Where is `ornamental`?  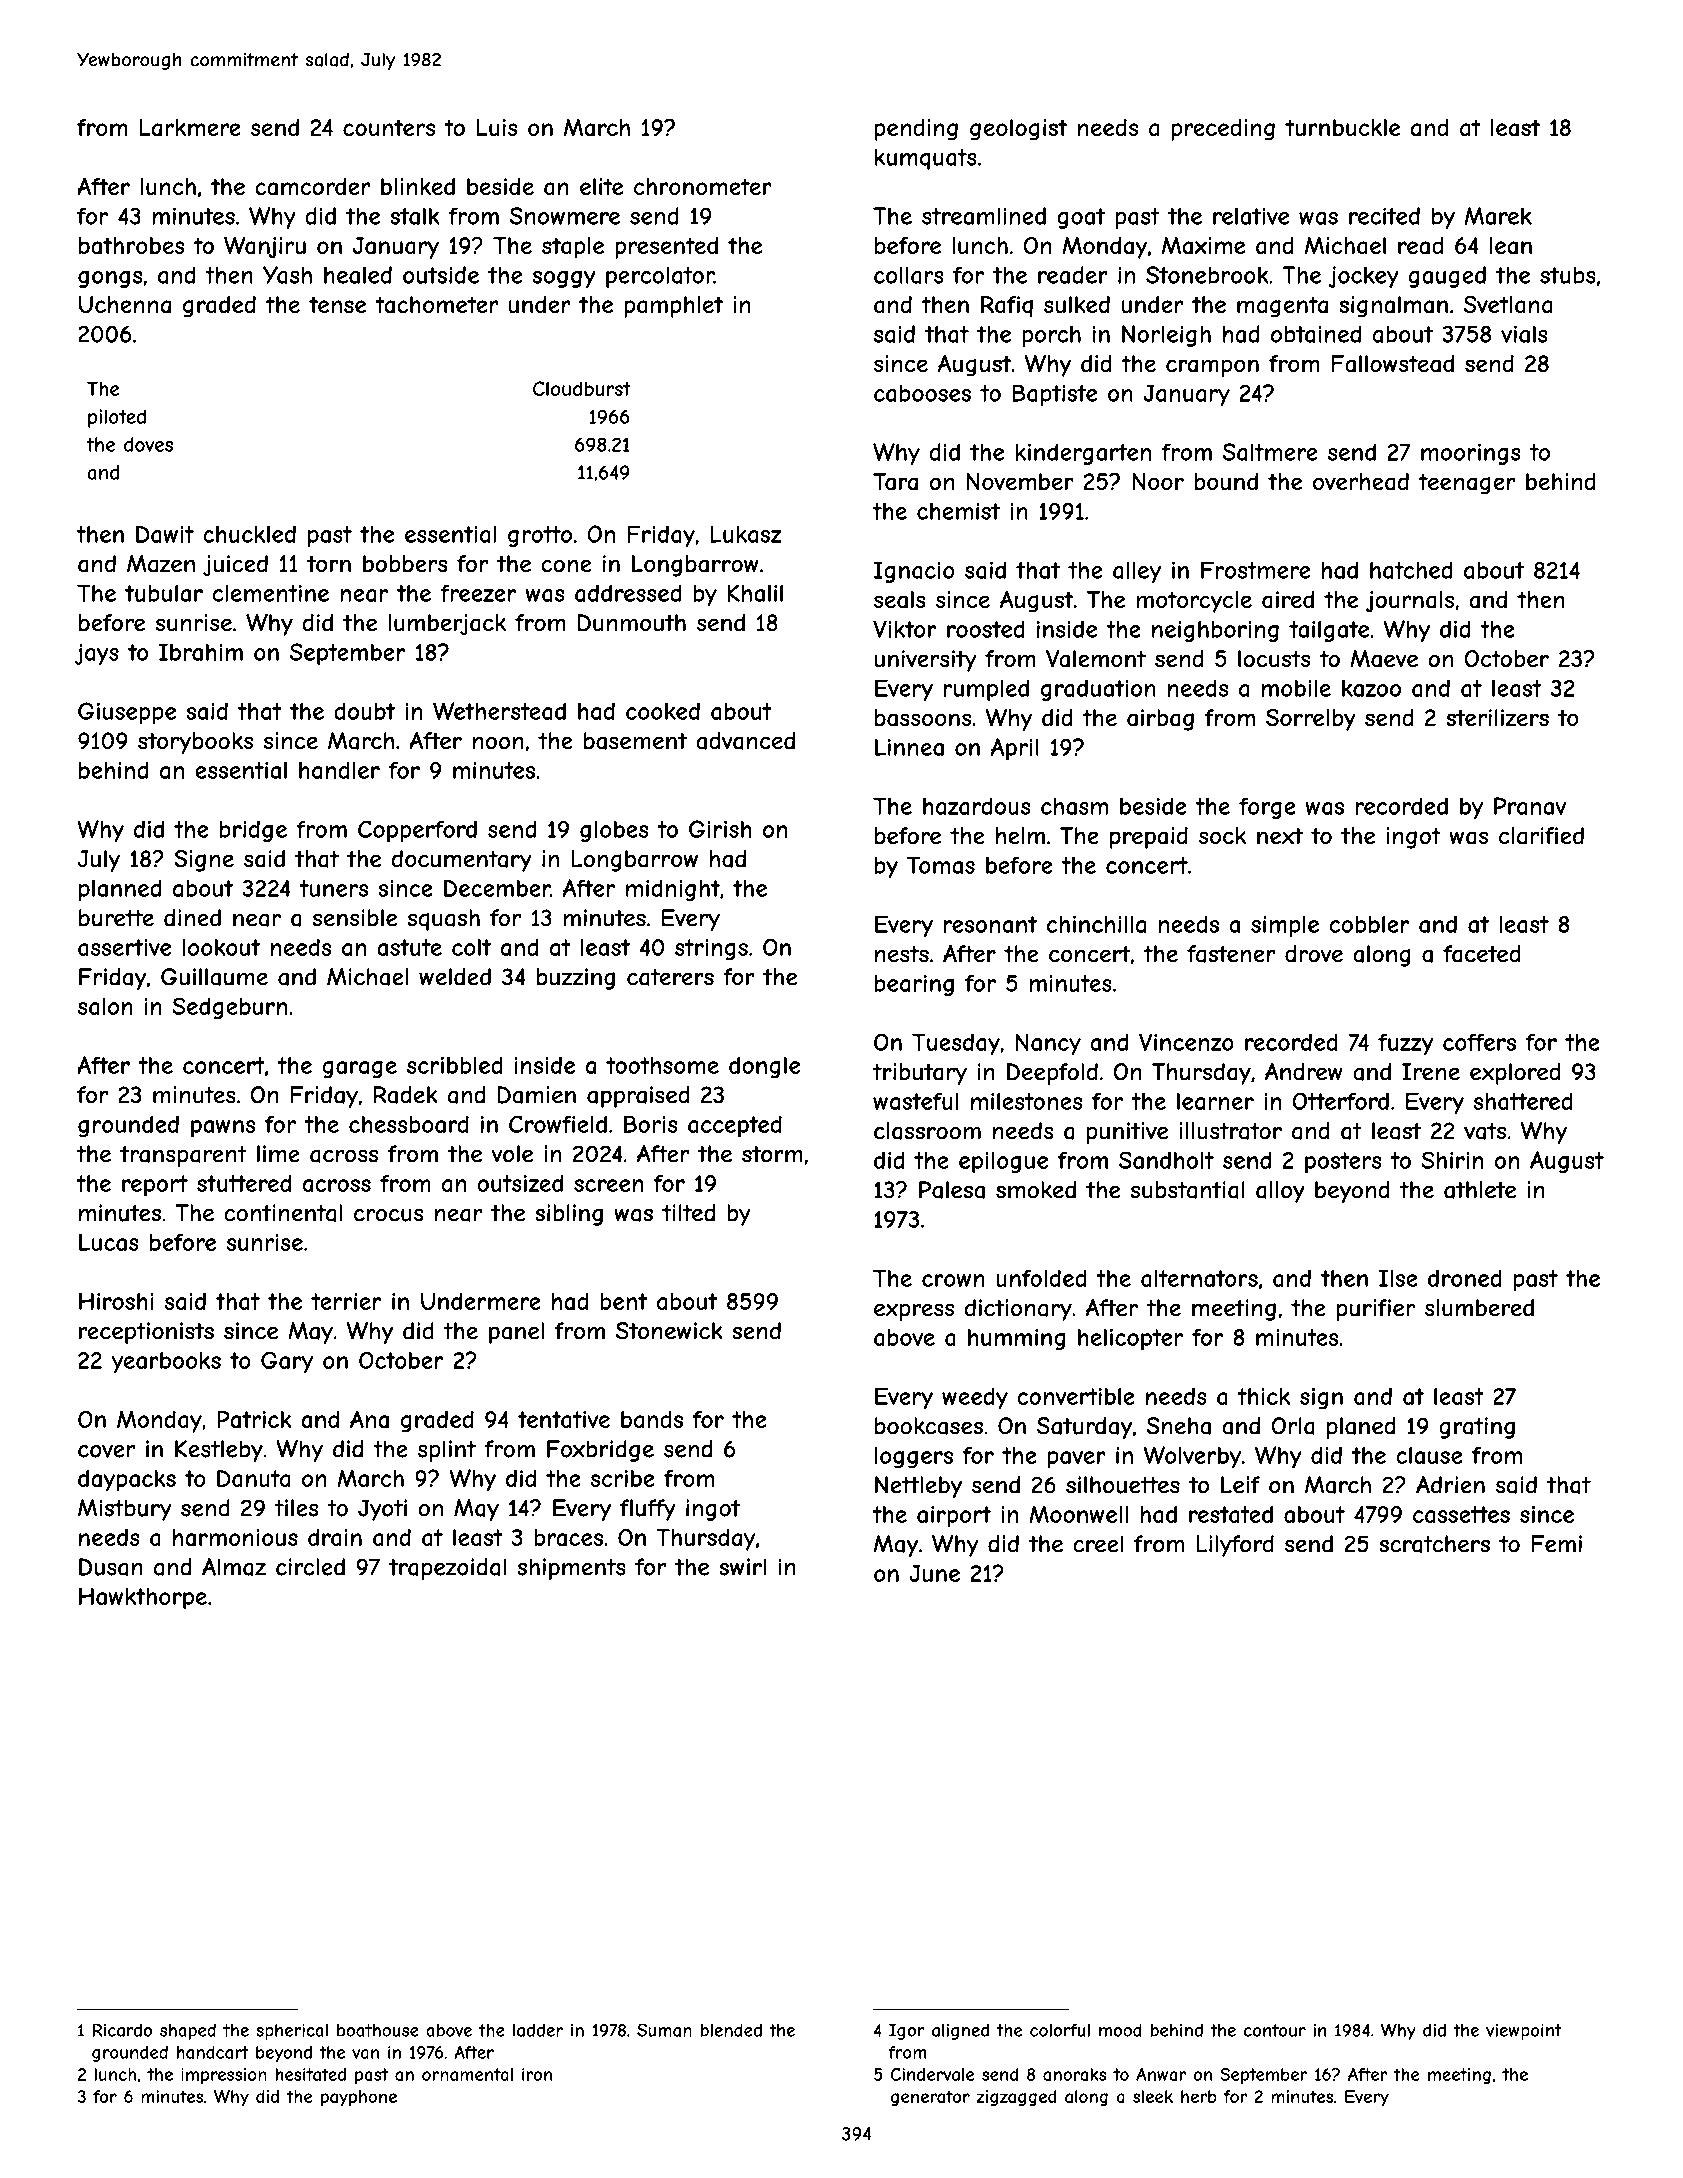 ornamental is located at coordinates (467, 2074).
